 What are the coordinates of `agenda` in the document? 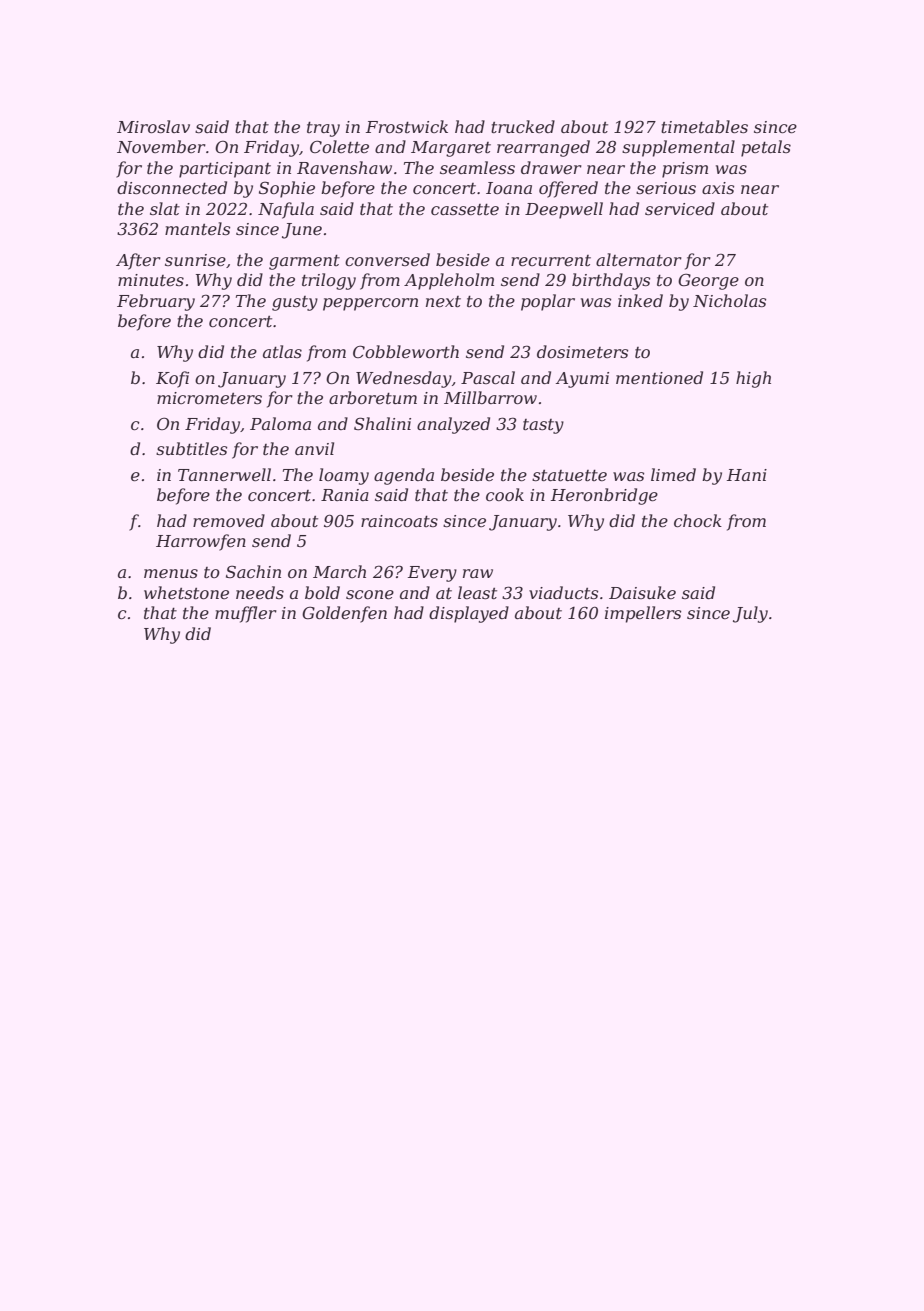 It's located at (404, 476).
